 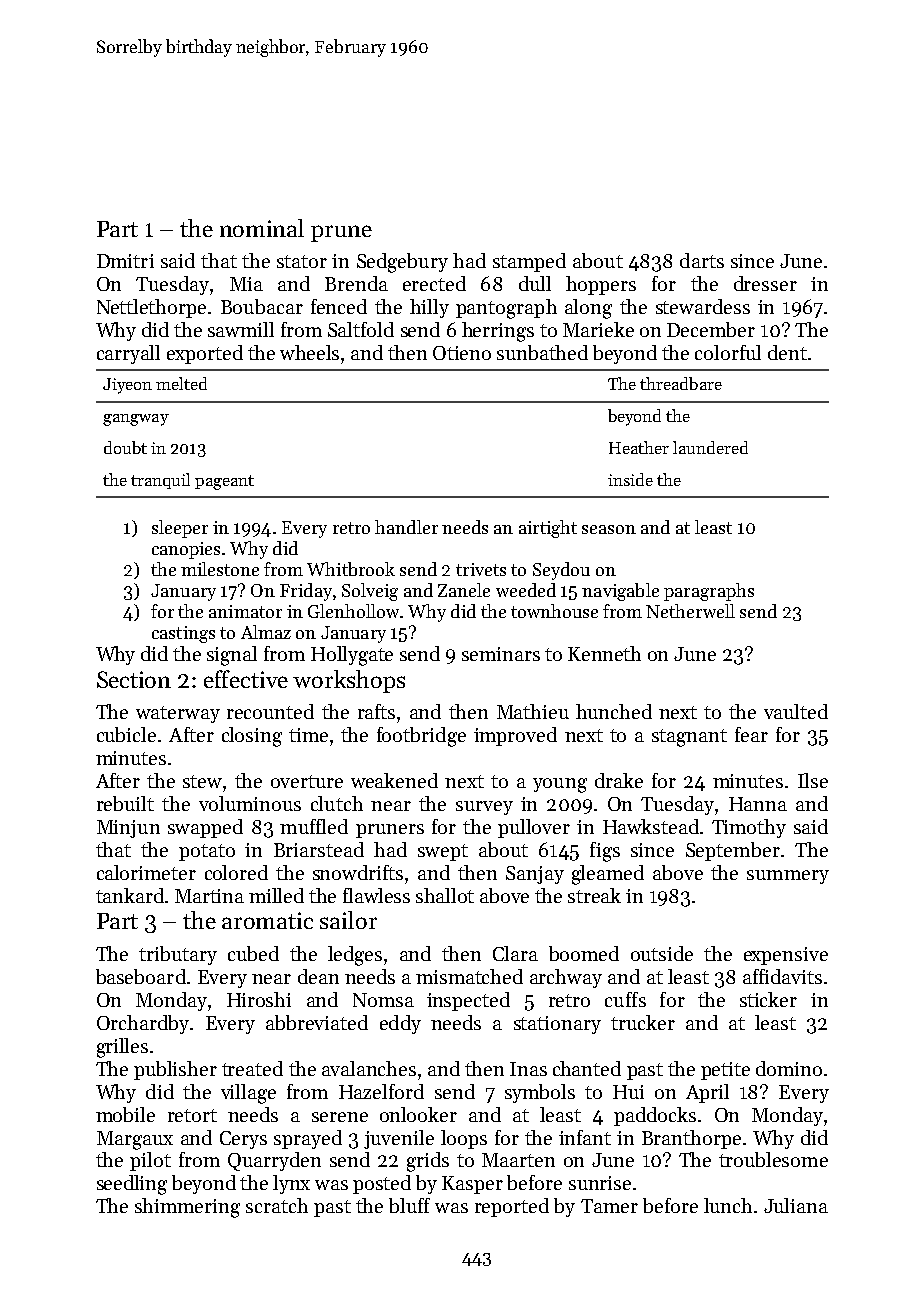 I want to click on darts, so click(x=702, y=260).
